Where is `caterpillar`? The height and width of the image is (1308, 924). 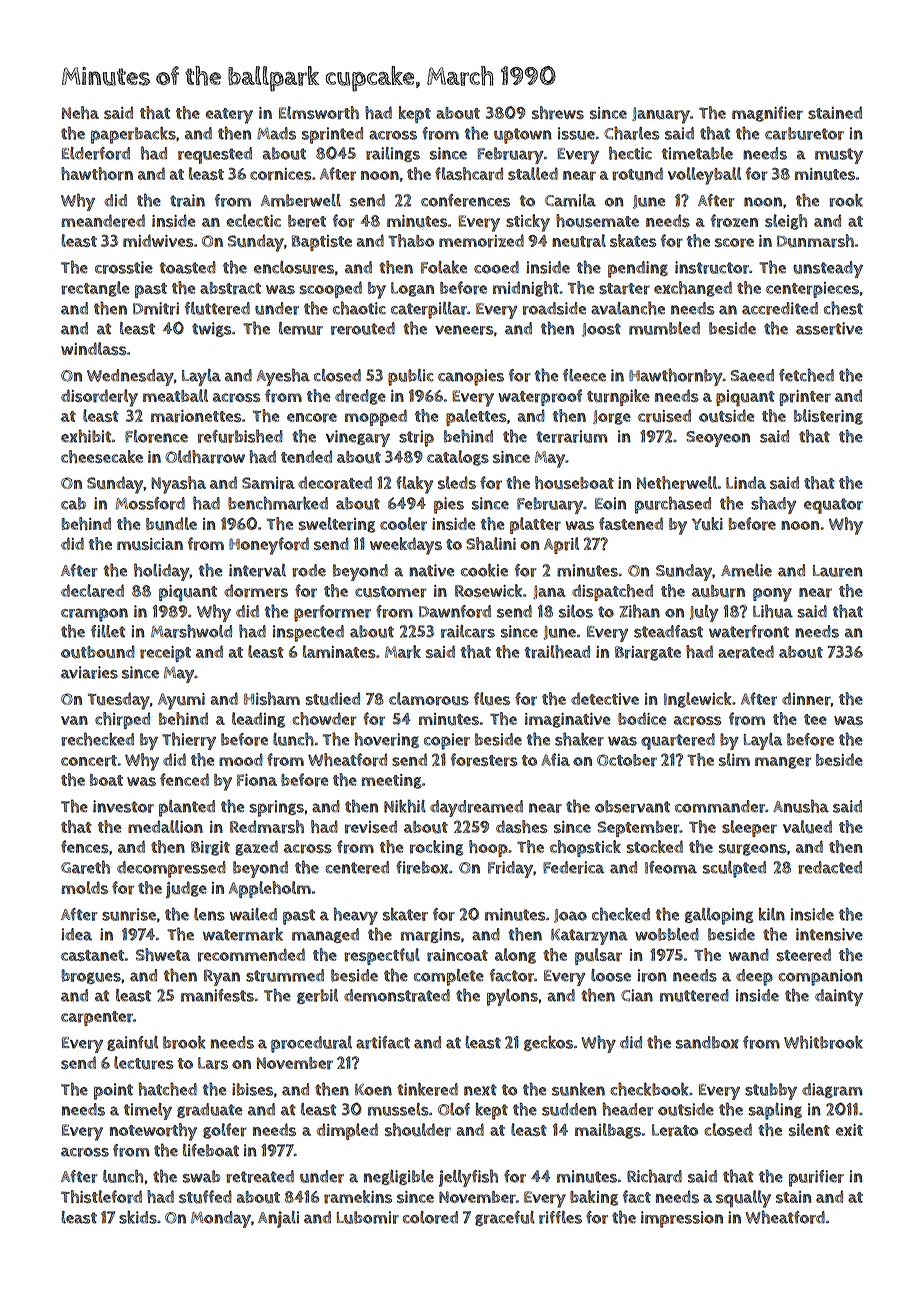 caterpillar is located at coordinates (429, 310).
